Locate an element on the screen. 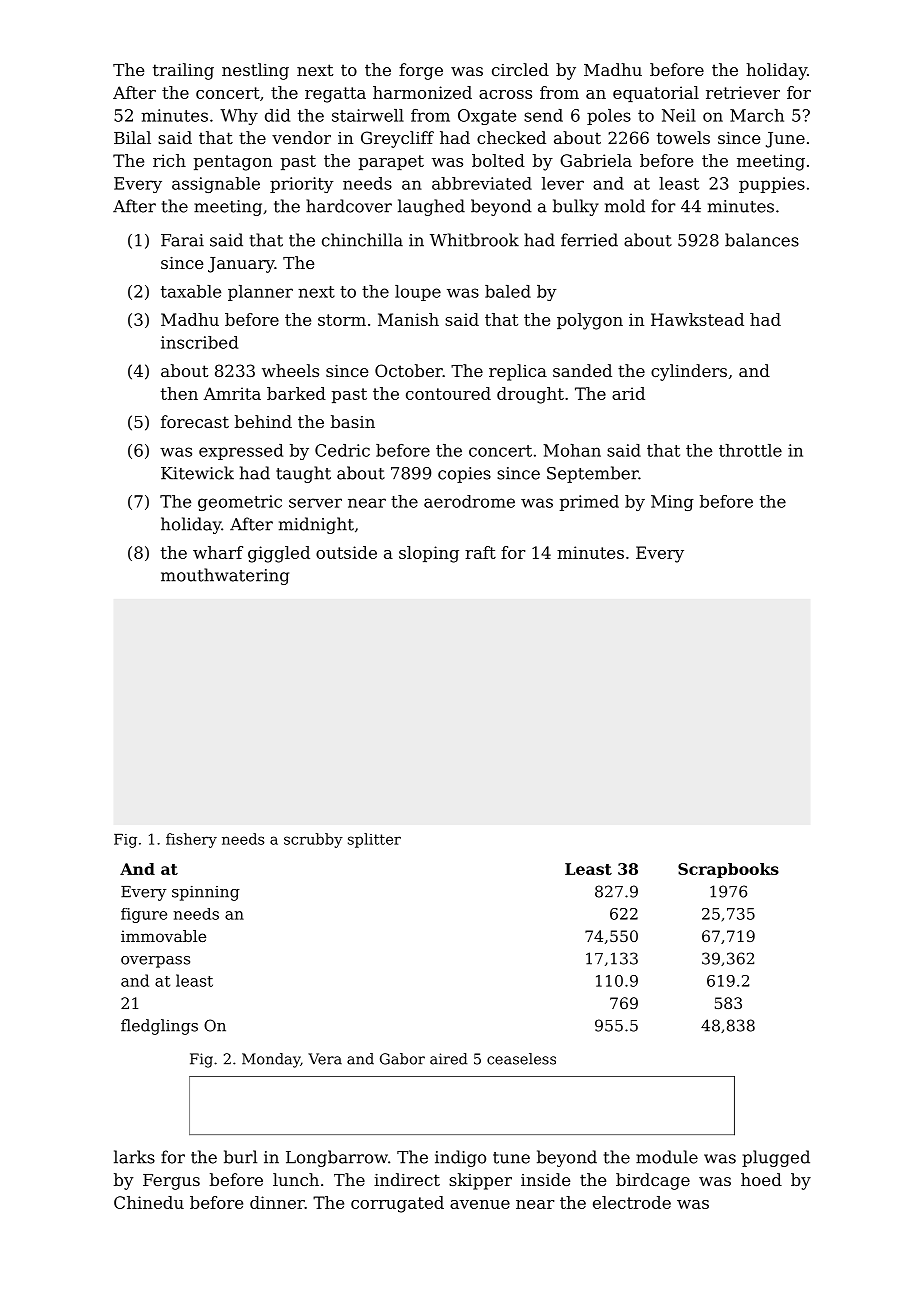 This screenshot has height=1308, width=924. raft is located at coordinates (480, 552).
